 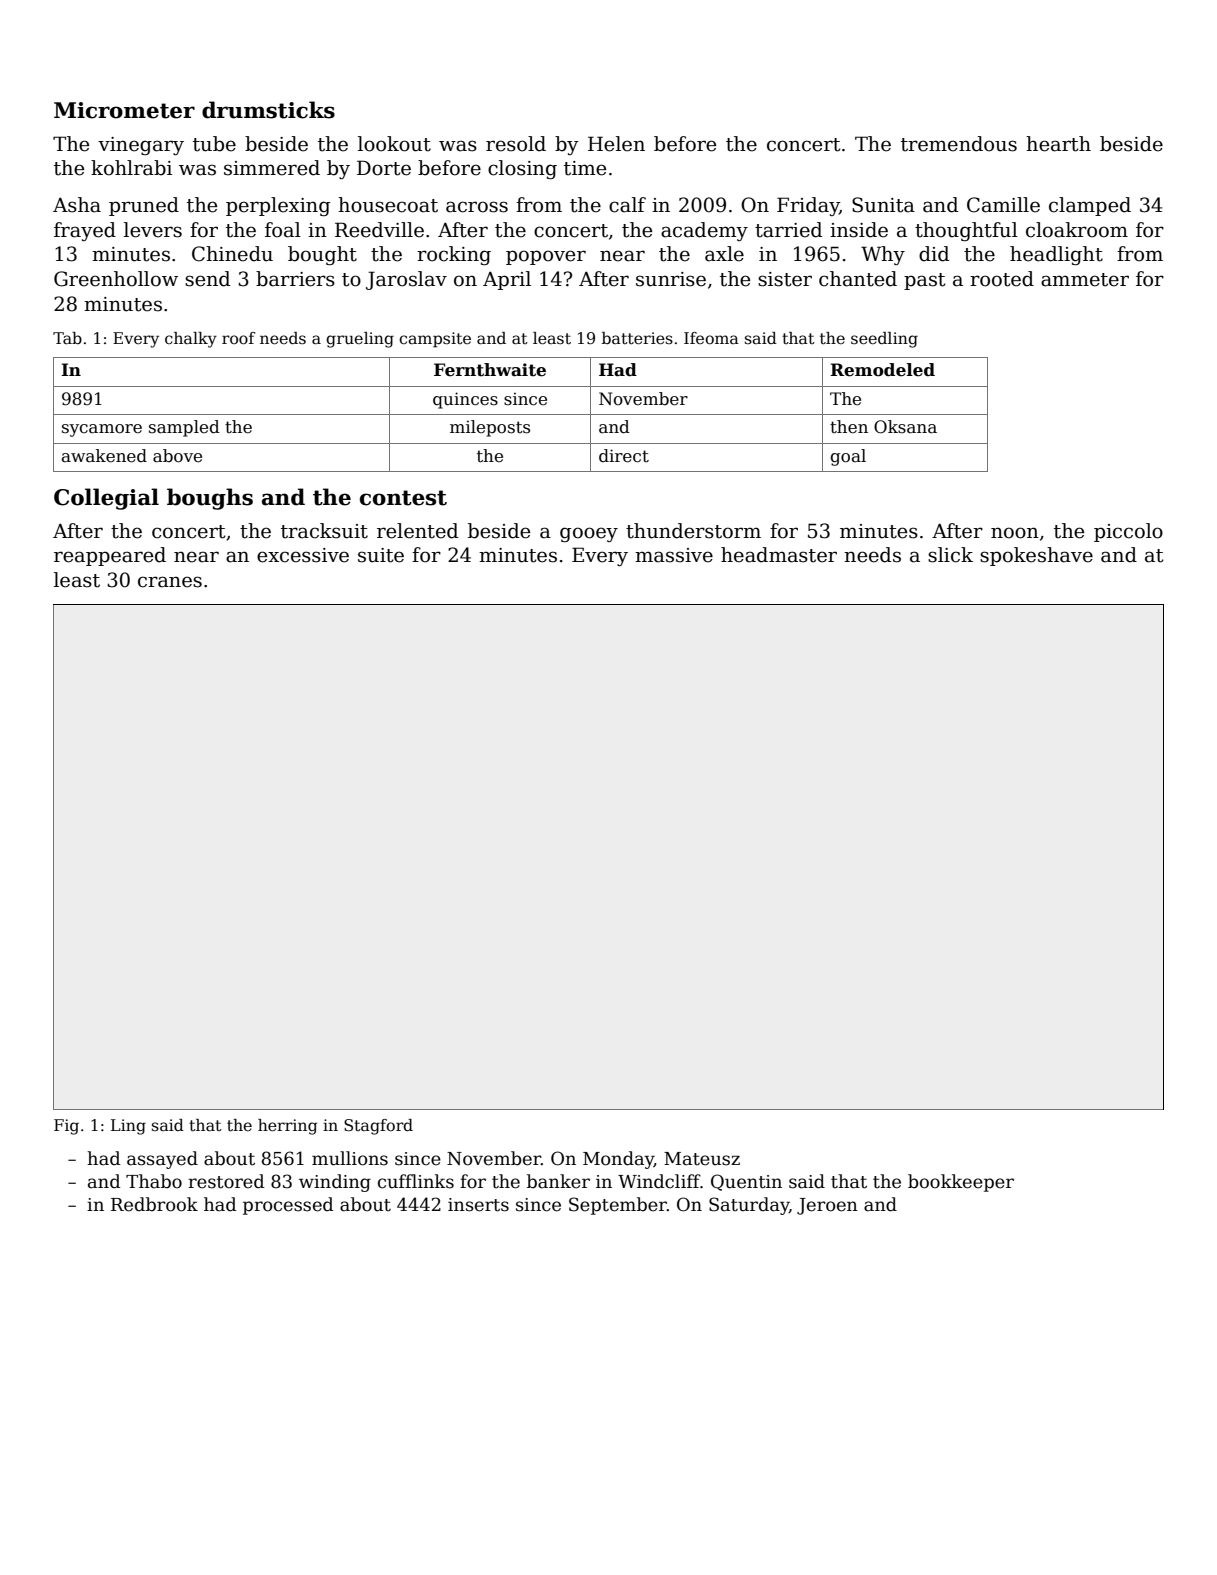 What do you see at coordinates (848, 457) in the page?
I see `goal` at bounding box center [848, 457].
